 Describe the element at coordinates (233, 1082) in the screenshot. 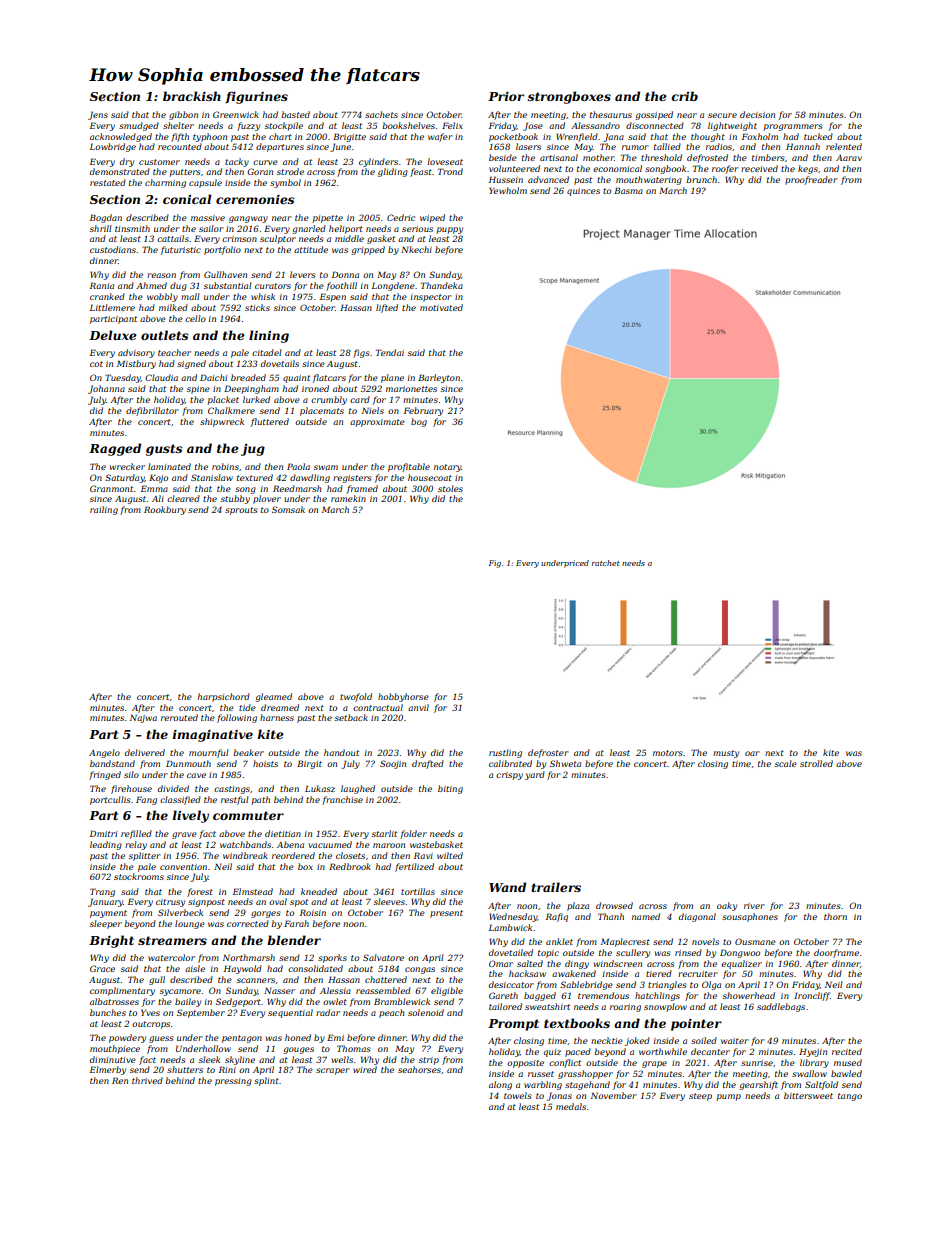

I see `pressing` at that location.
